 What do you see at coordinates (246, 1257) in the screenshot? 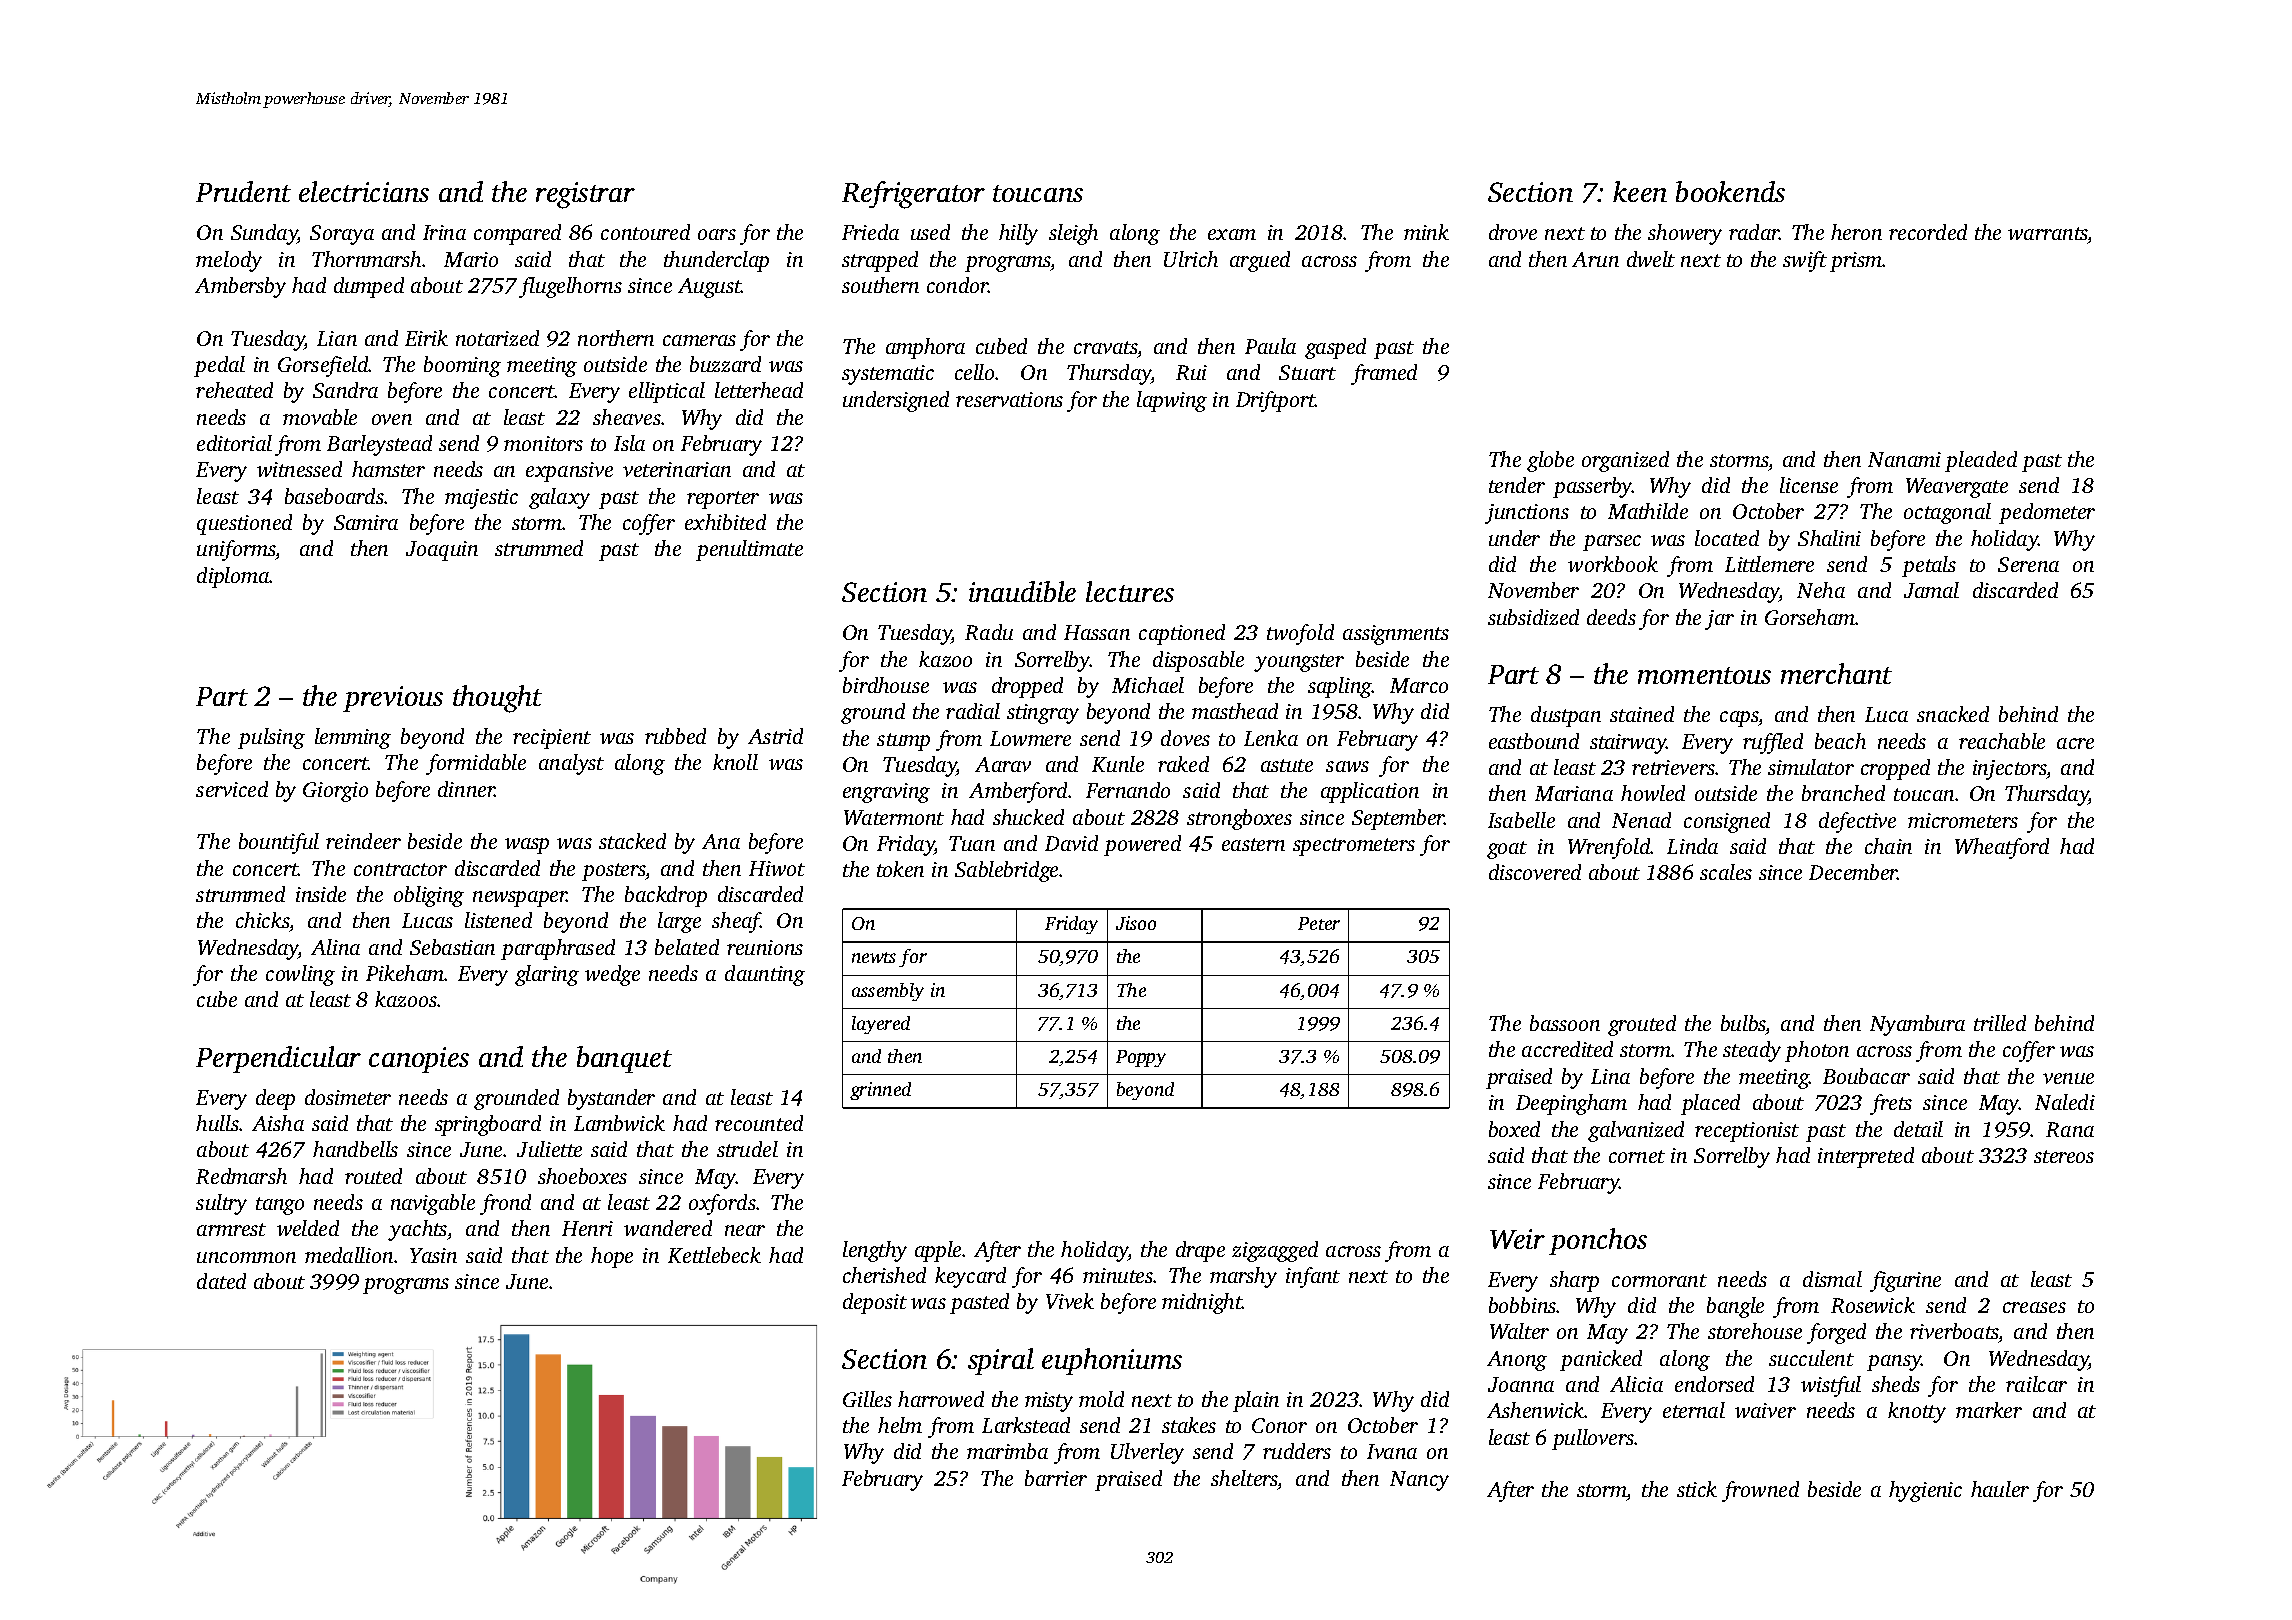
I see `uncommon` at bounding box center [246, 1257].
